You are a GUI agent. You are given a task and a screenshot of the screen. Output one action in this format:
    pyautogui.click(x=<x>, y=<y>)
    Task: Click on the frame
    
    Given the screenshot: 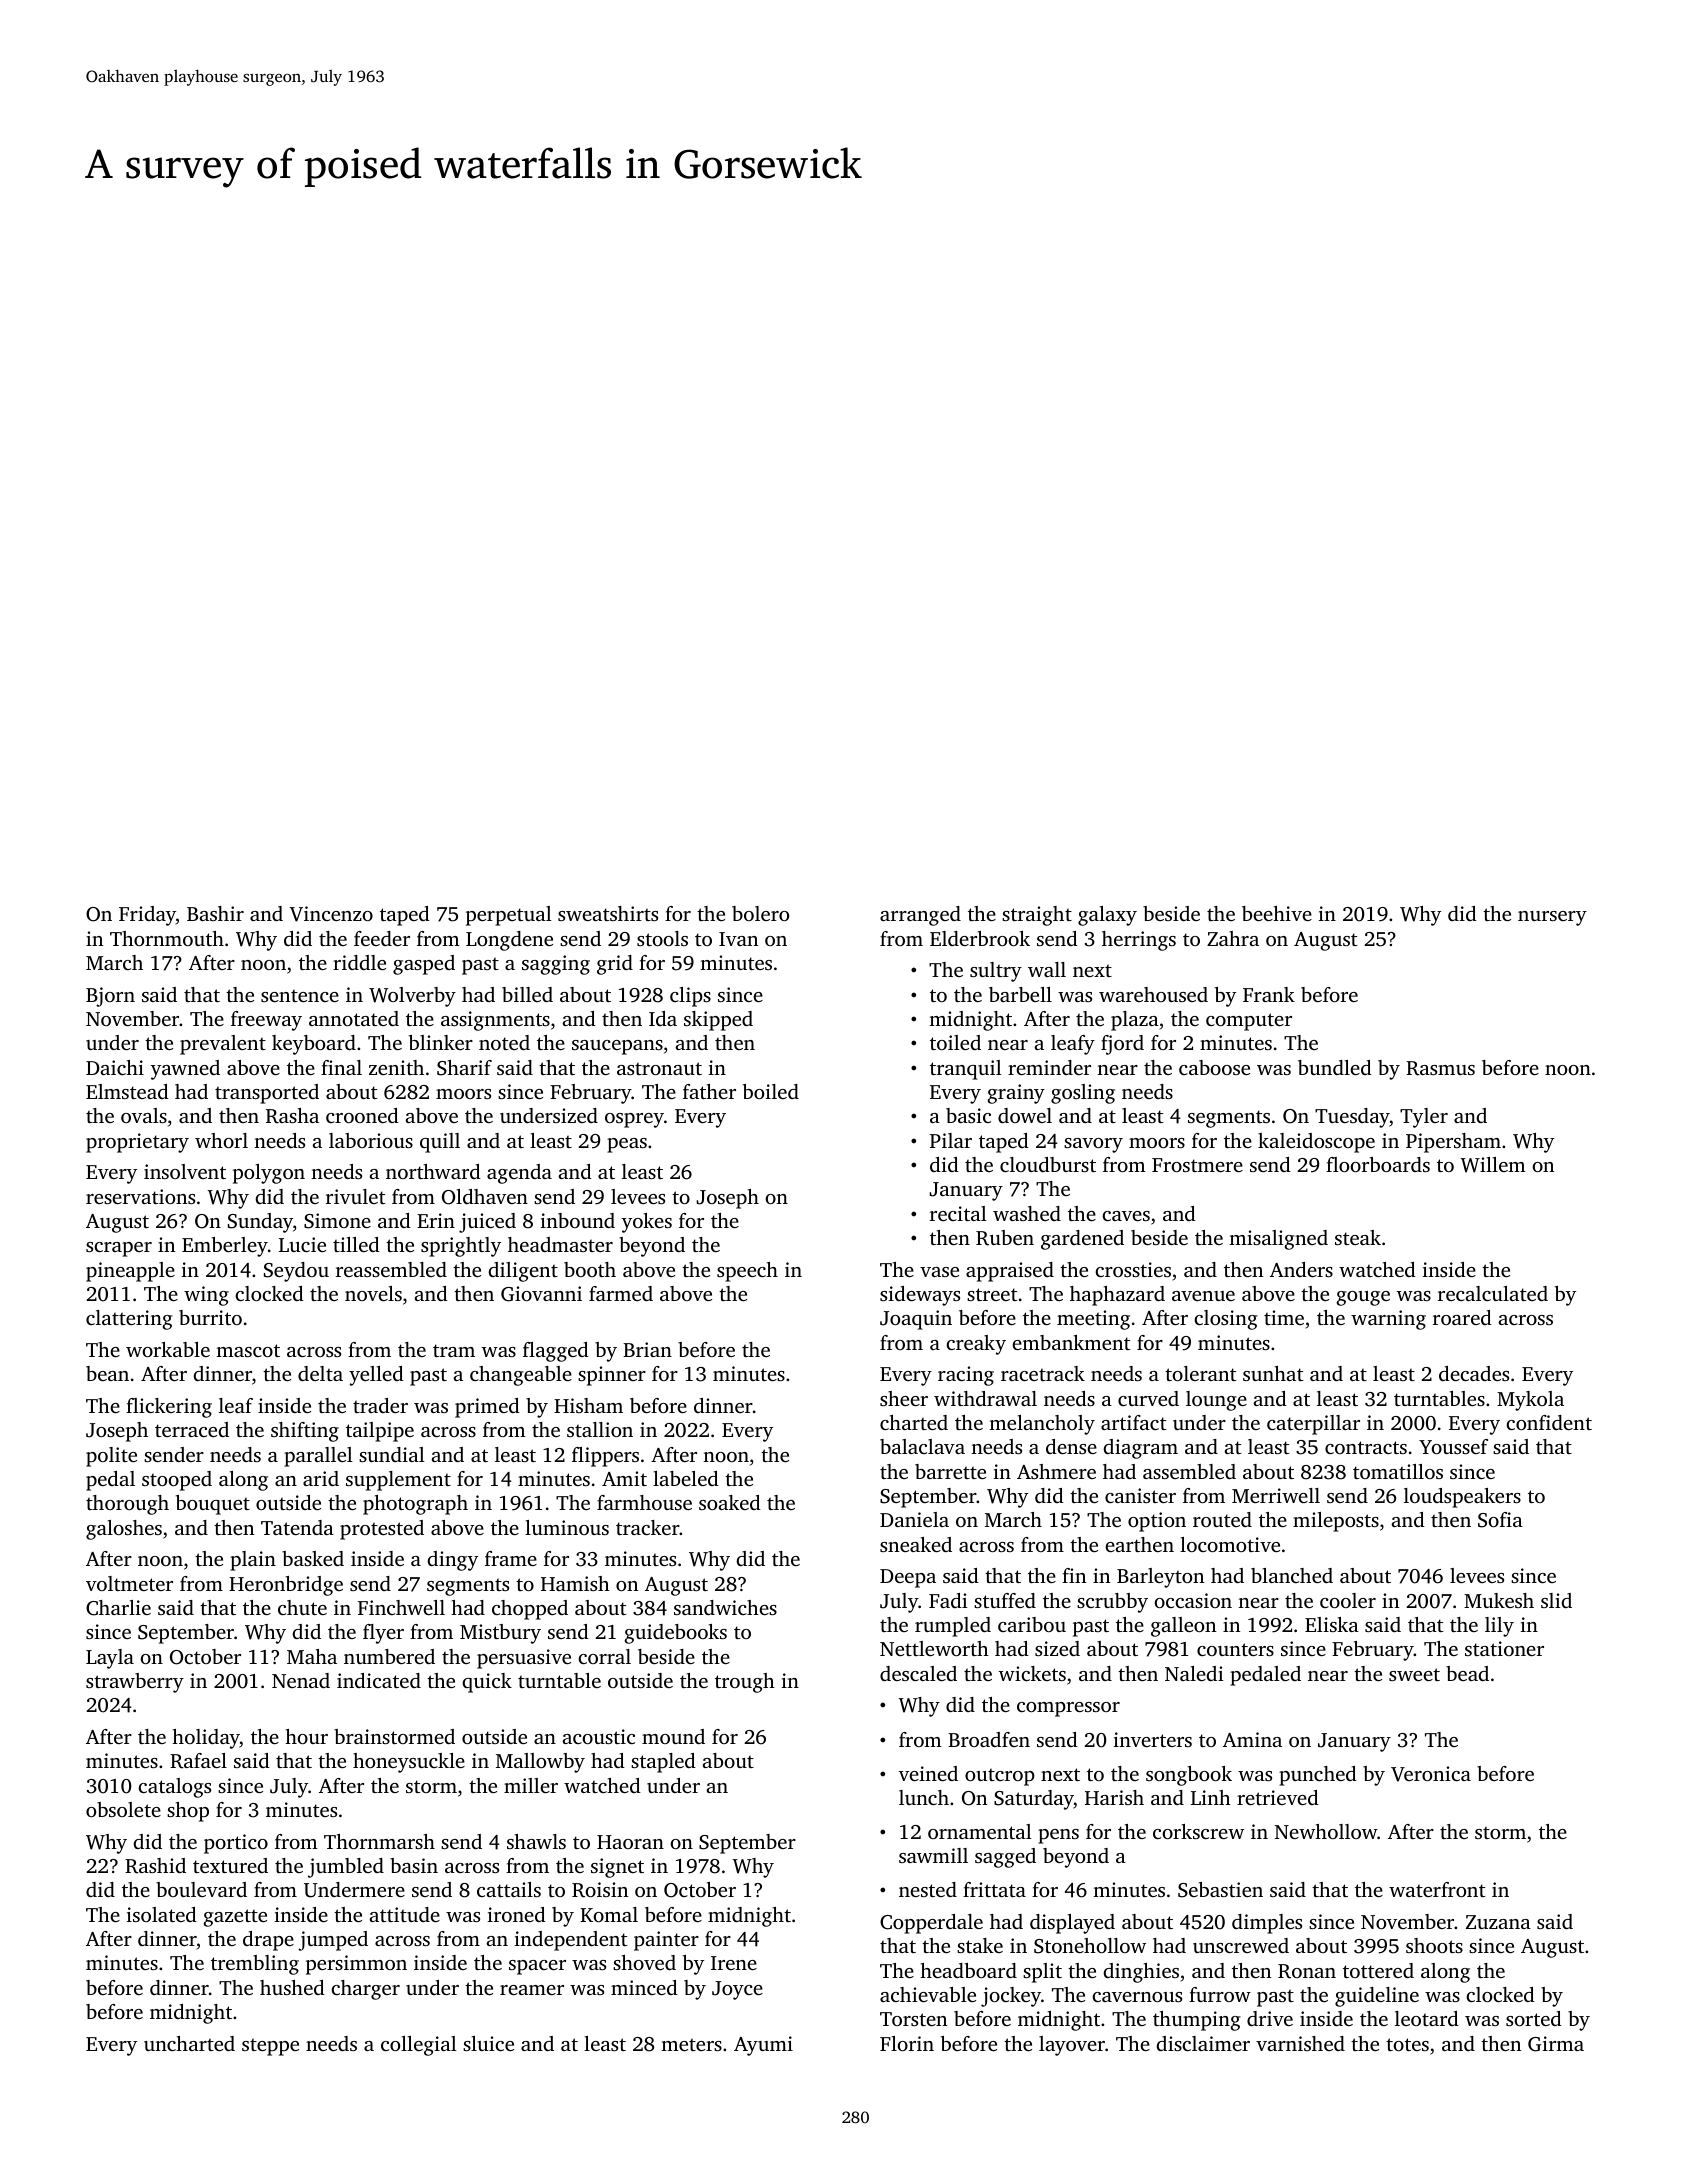 What is the action you would take?
    pyautogui.click(x=511, y=1558)
